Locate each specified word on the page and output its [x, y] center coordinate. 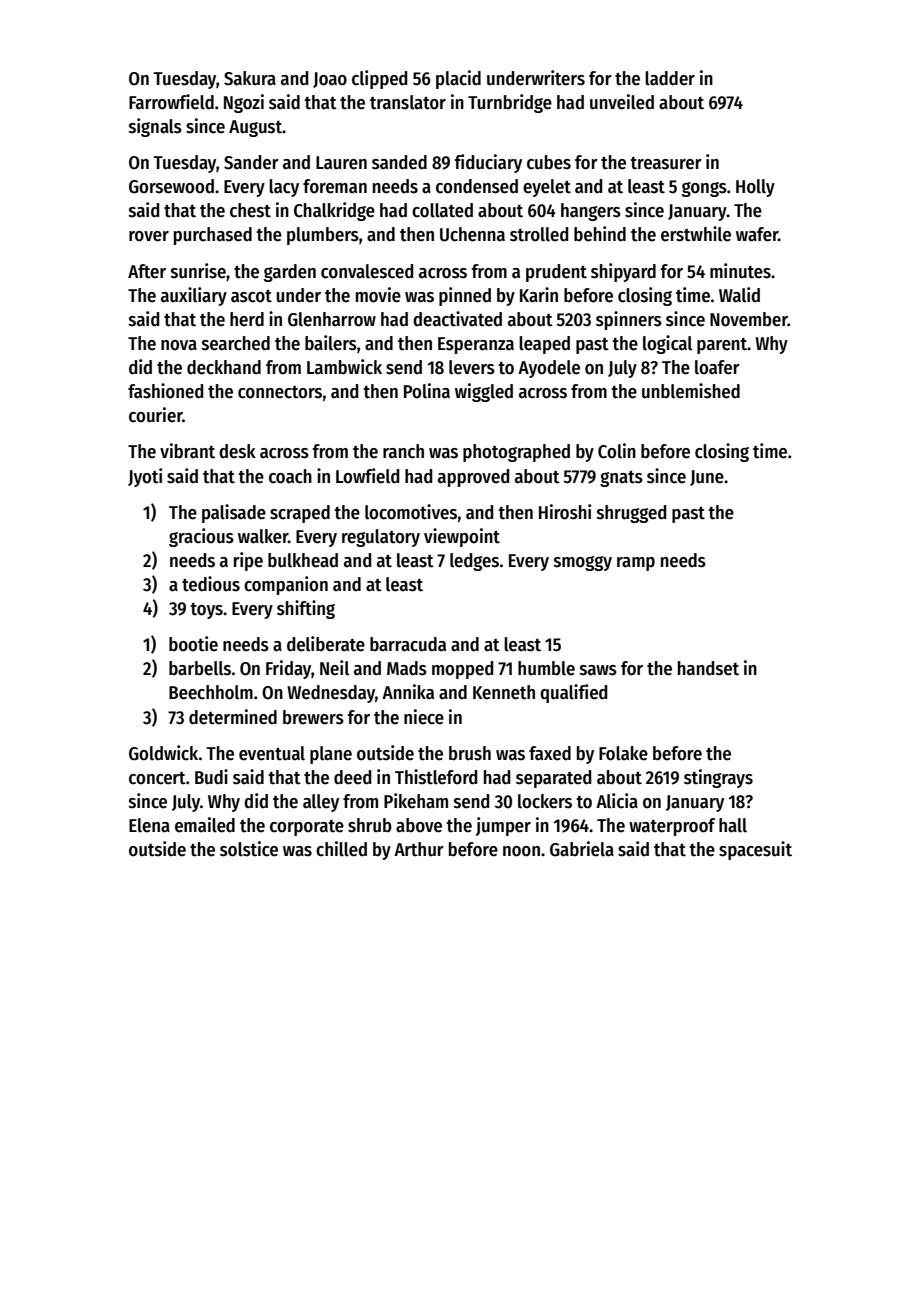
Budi [211, 777]
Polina [427, 391]
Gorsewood [171, 186]
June [707, 478]
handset [708, 668]
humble [546, 668]
